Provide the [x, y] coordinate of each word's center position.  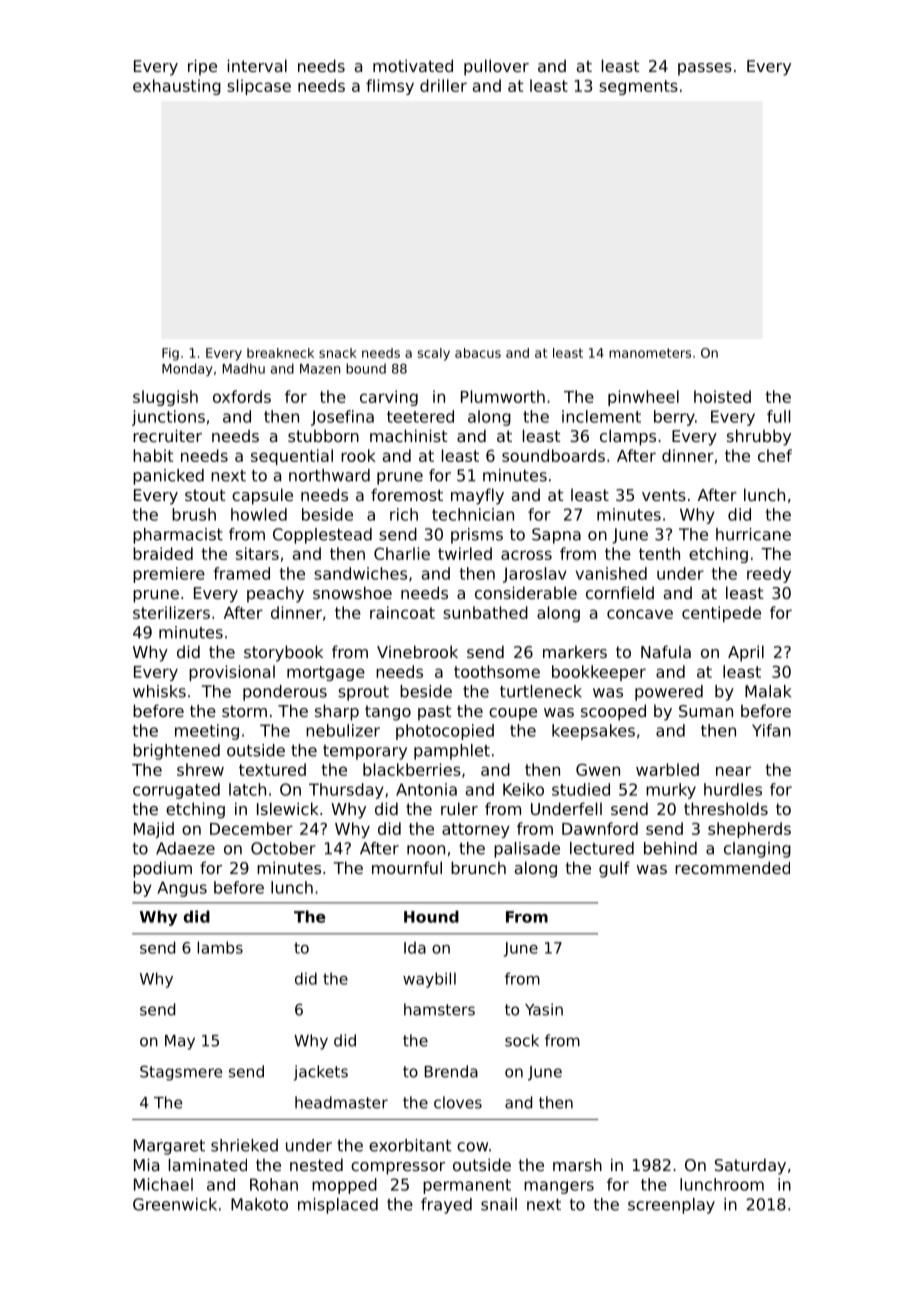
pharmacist [178, 536]
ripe [202, 67]
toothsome [497, 671]
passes [705, 69]
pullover [496, 67]
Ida [415, 948]
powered [669, 693]
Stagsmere [181, 1073]
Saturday [750, 1166]
